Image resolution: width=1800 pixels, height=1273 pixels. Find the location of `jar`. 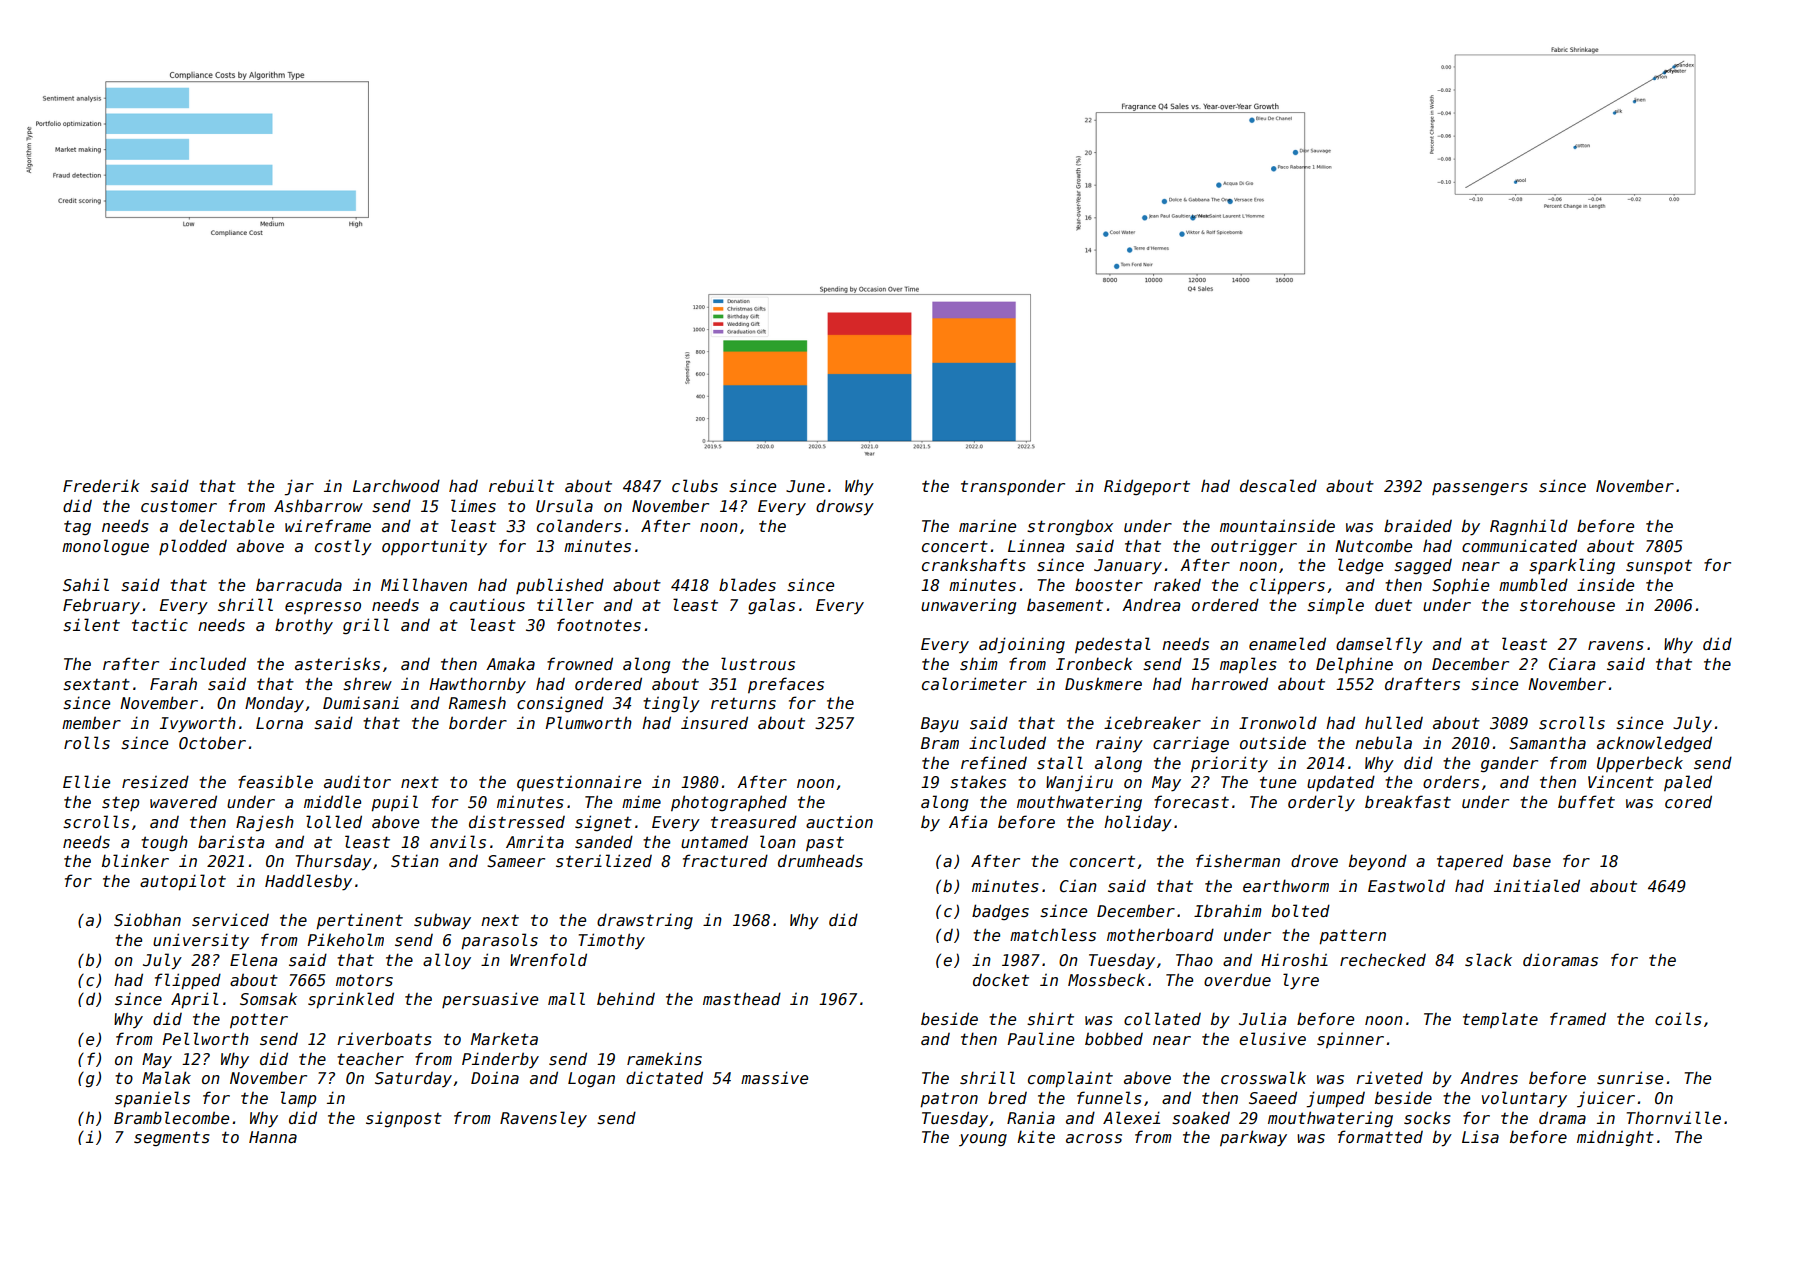

jar is located at coordinates (299, 487).
